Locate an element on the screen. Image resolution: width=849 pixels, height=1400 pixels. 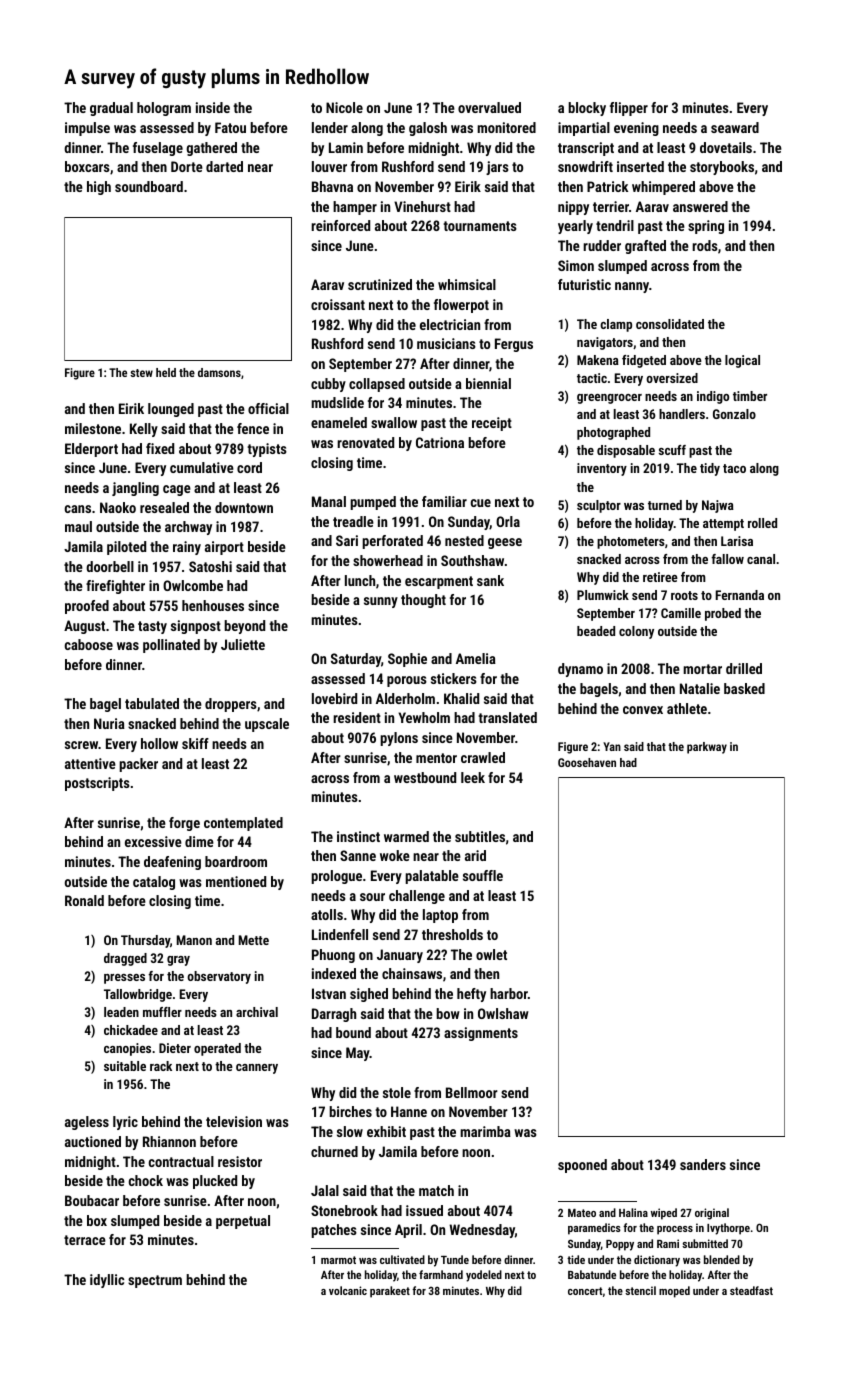
dynamo is located at coordinates (580, 670).
